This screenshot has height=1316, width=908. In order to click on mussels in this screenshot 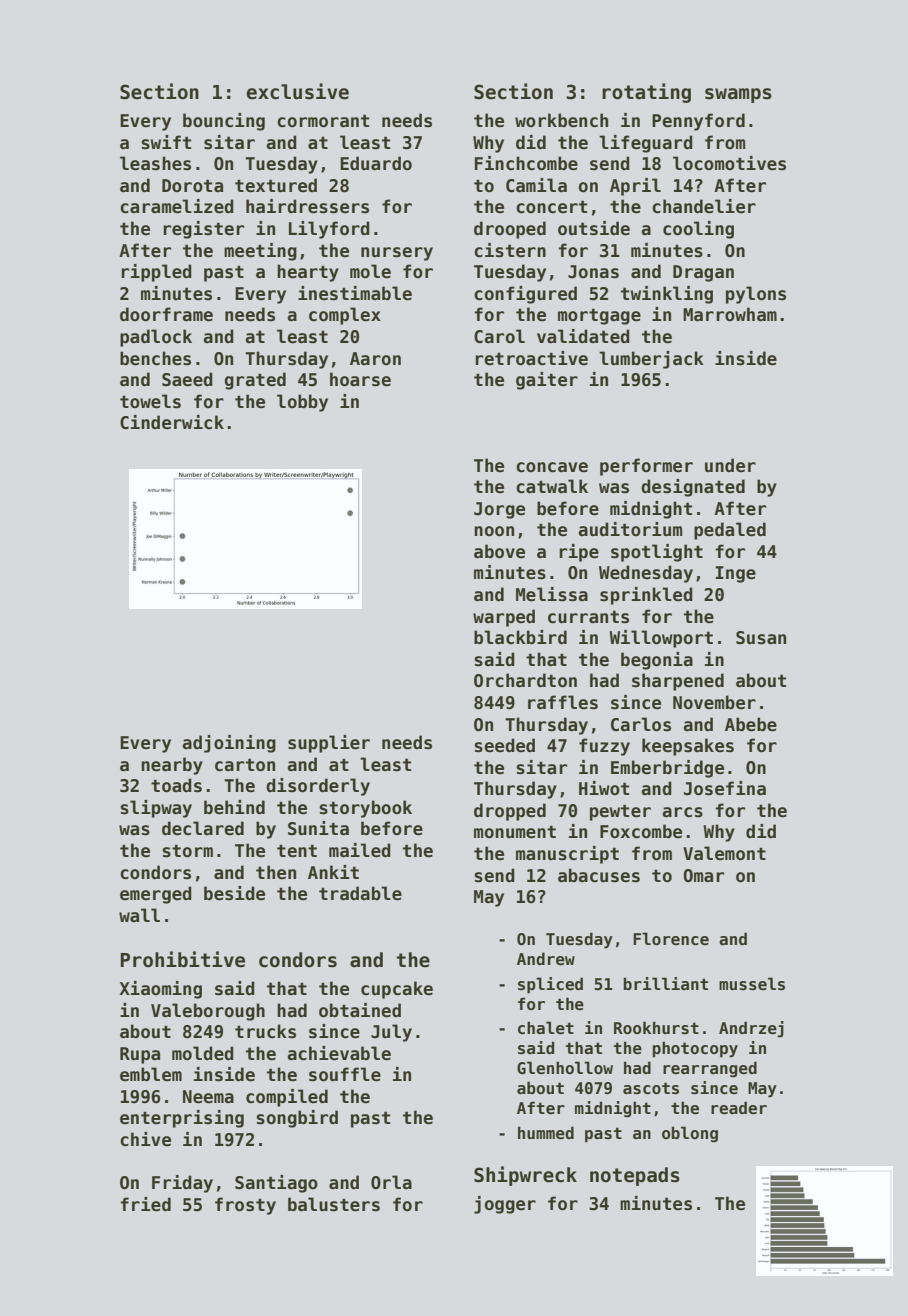, I will do `click(752, 984)`.
